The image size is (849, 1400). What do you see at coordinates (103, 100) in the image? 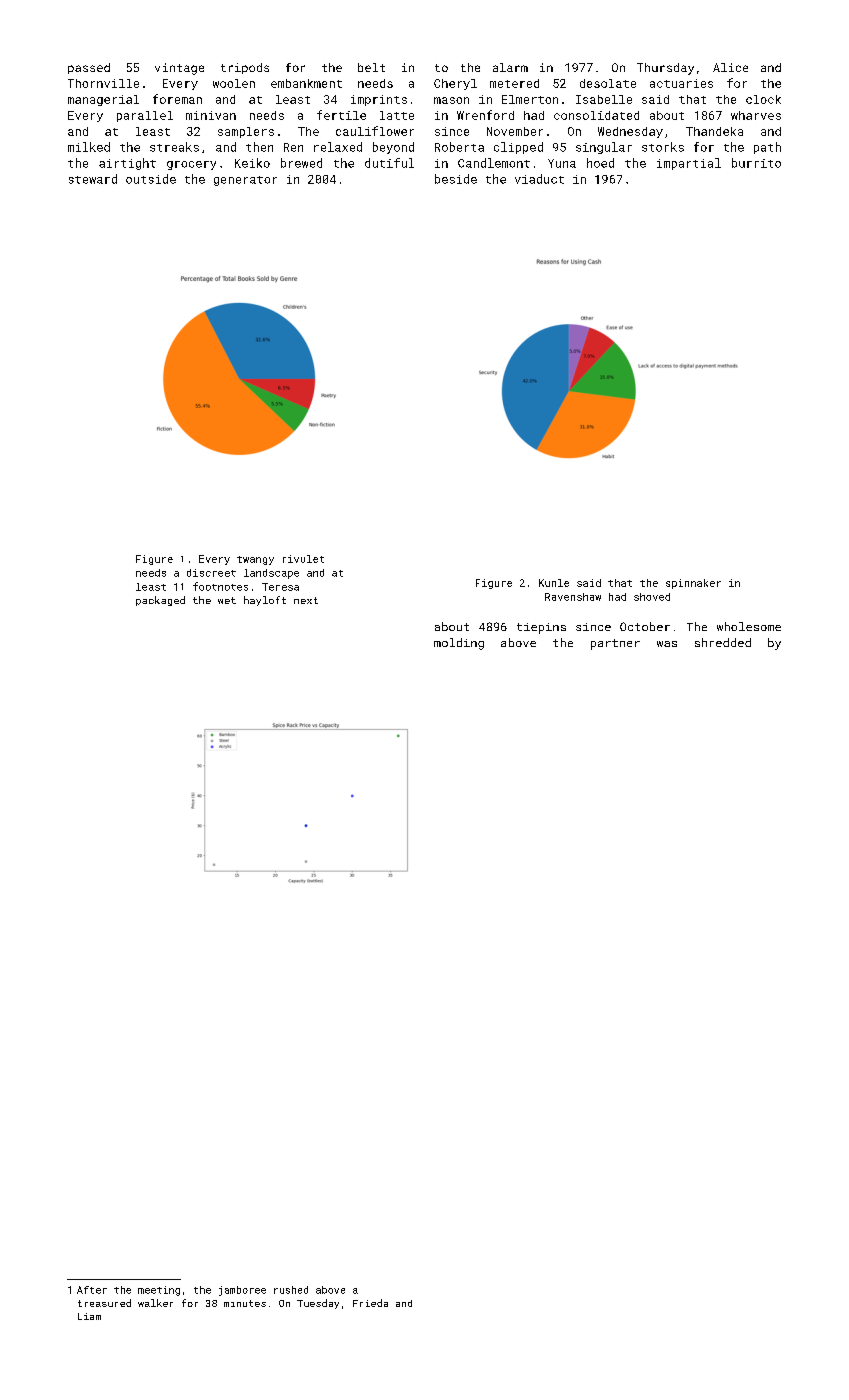
I see `managerial` at bounding box center [103, 100].
